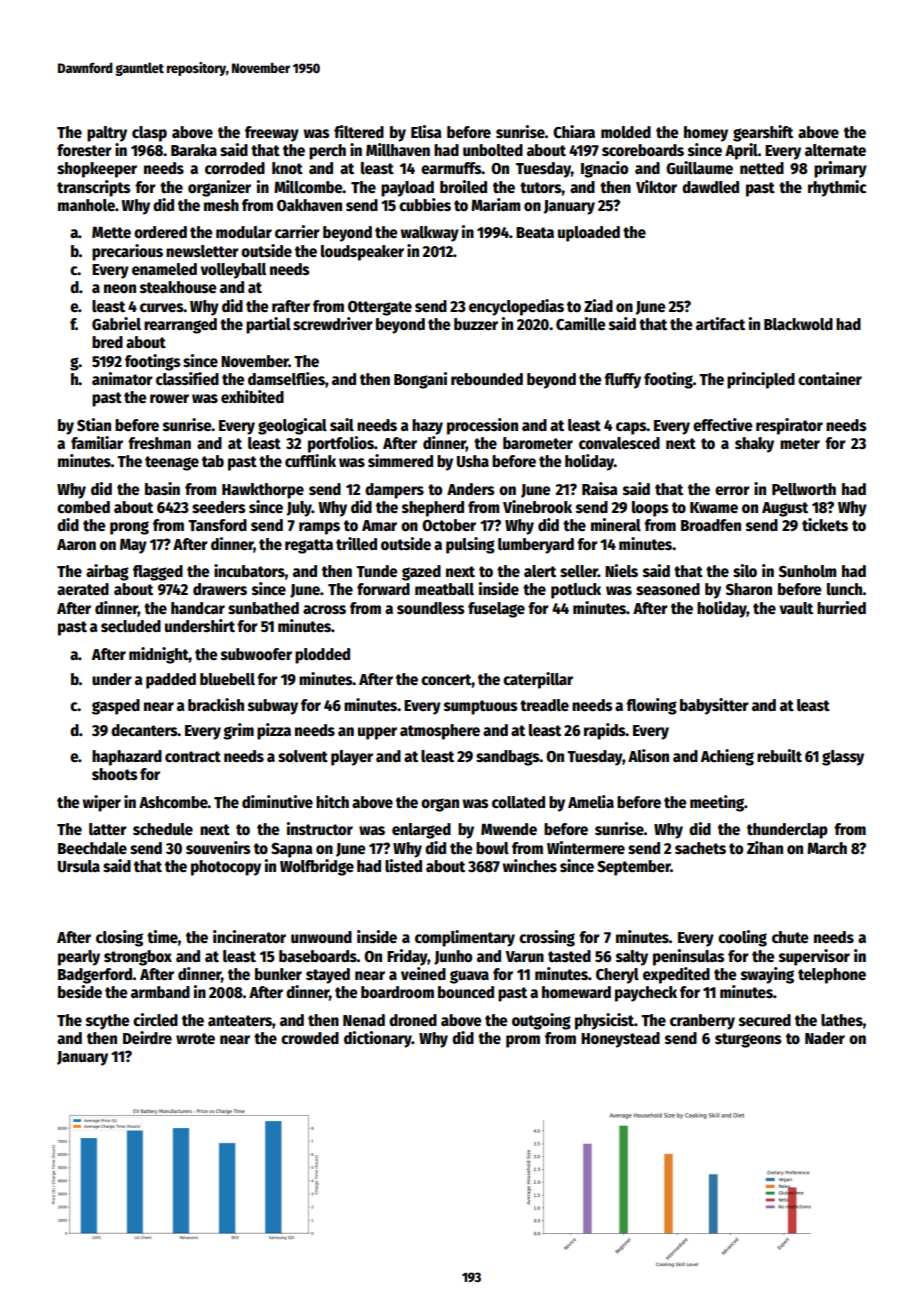 The height and width of the image is (1308, 924). What do you see at coordinates (310, 1038) in the image?
I see `crowded` at bounding box center [310, 1038].
